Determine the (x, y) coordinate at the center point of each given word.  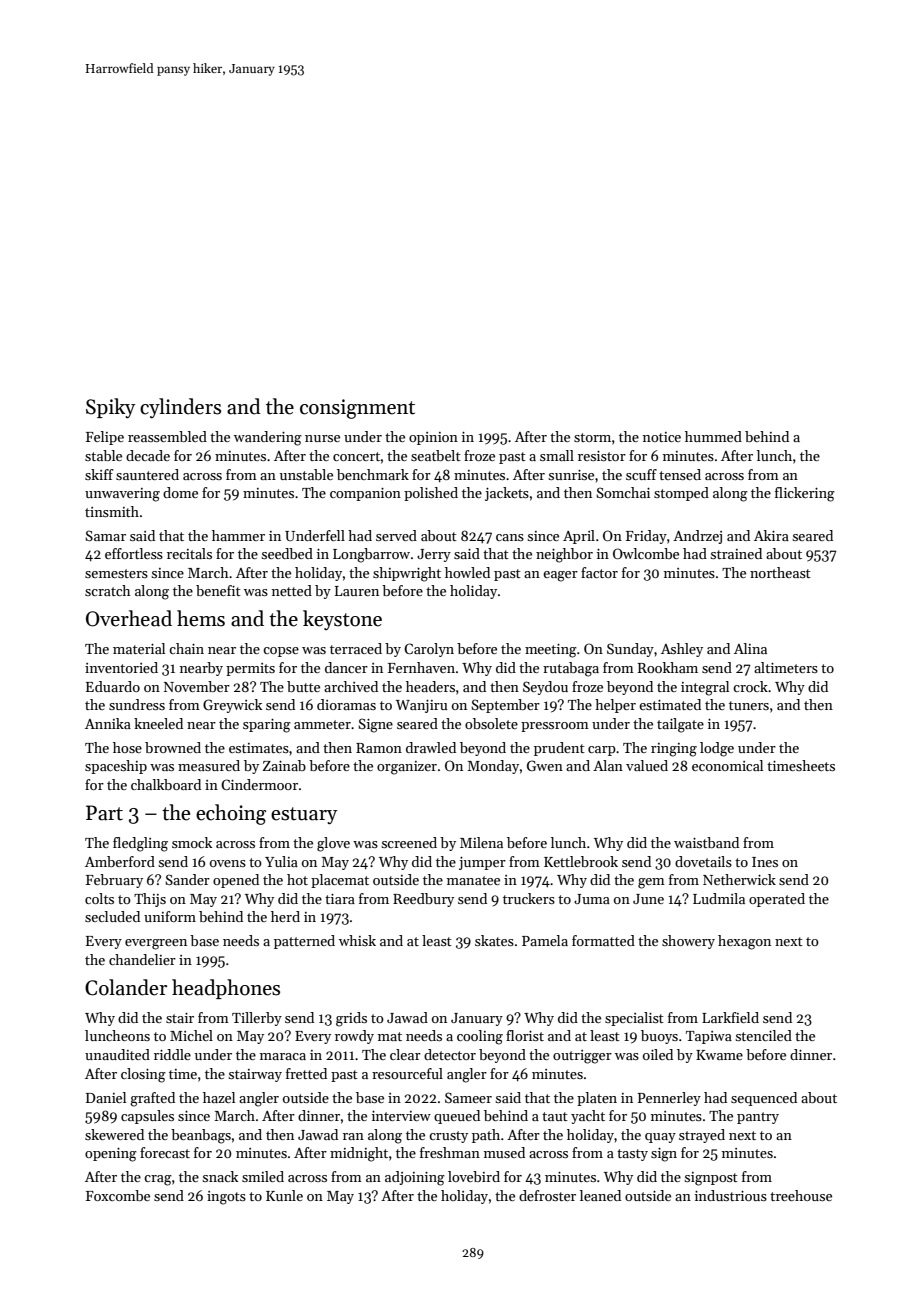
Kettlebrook (581, 861)
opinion (433, 438)
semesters (116, 573)
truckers (529, 898)
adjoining (415, 1178)
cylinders (180, 408)
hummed (713, 436)
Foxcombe (118, 1195)
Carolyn (429, 650)
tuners (749, 705)
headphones (226, 989)
